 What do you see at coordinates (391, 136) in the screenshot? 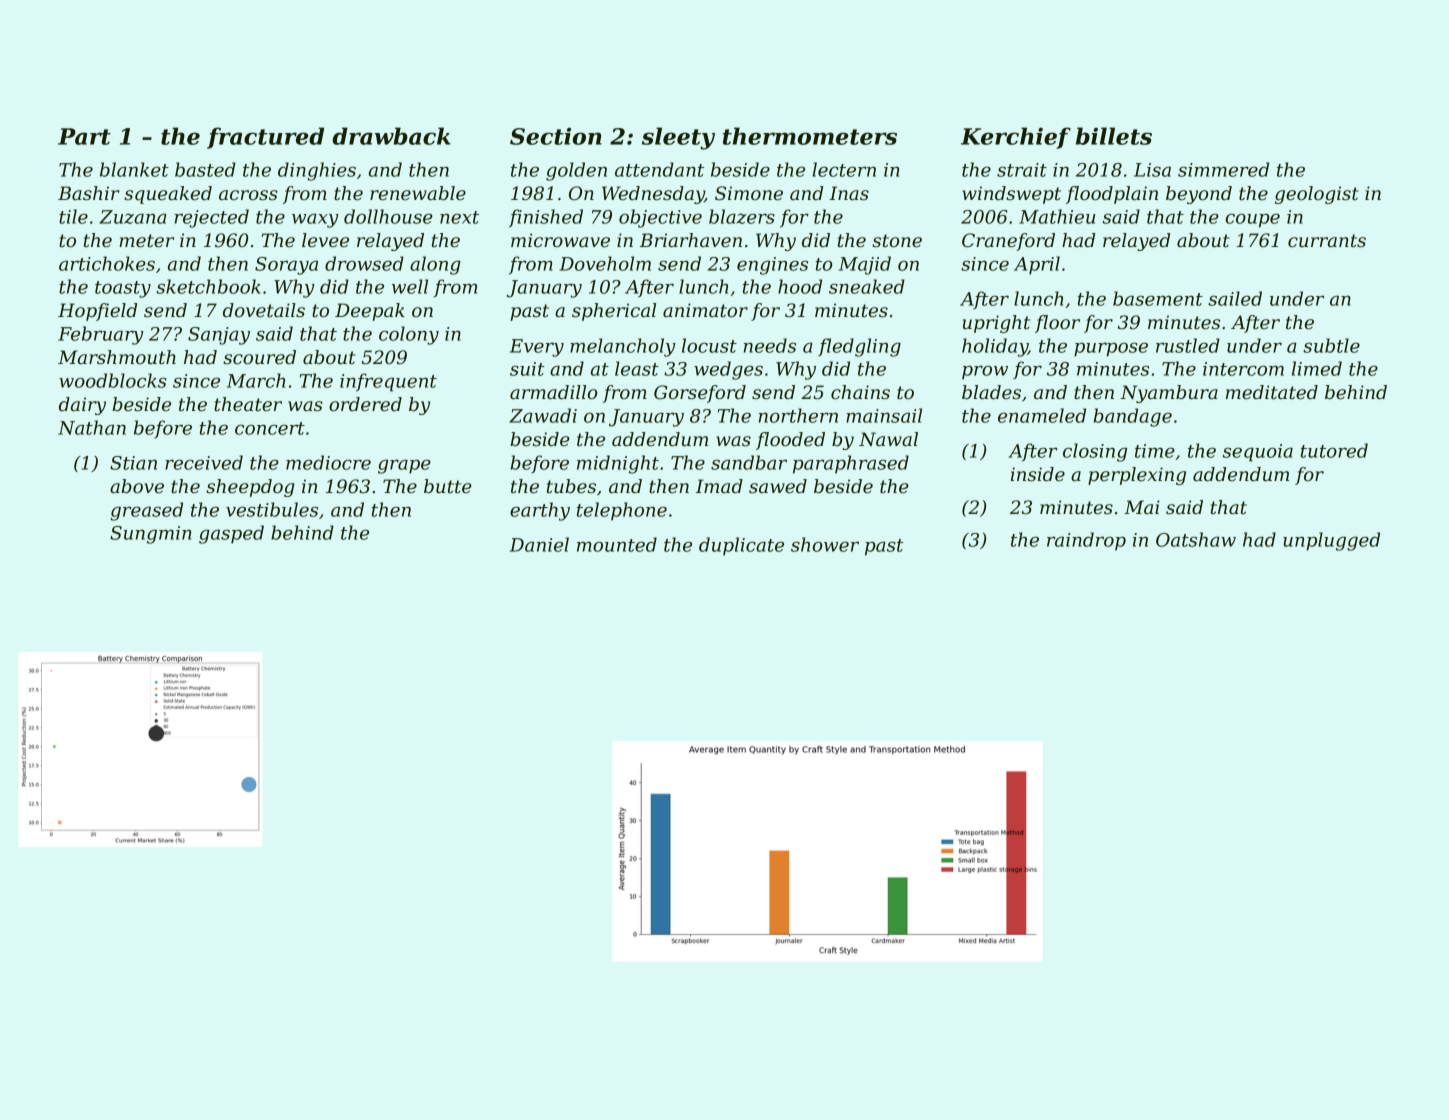
I see `drawback` at bounding box center [391, 136].
